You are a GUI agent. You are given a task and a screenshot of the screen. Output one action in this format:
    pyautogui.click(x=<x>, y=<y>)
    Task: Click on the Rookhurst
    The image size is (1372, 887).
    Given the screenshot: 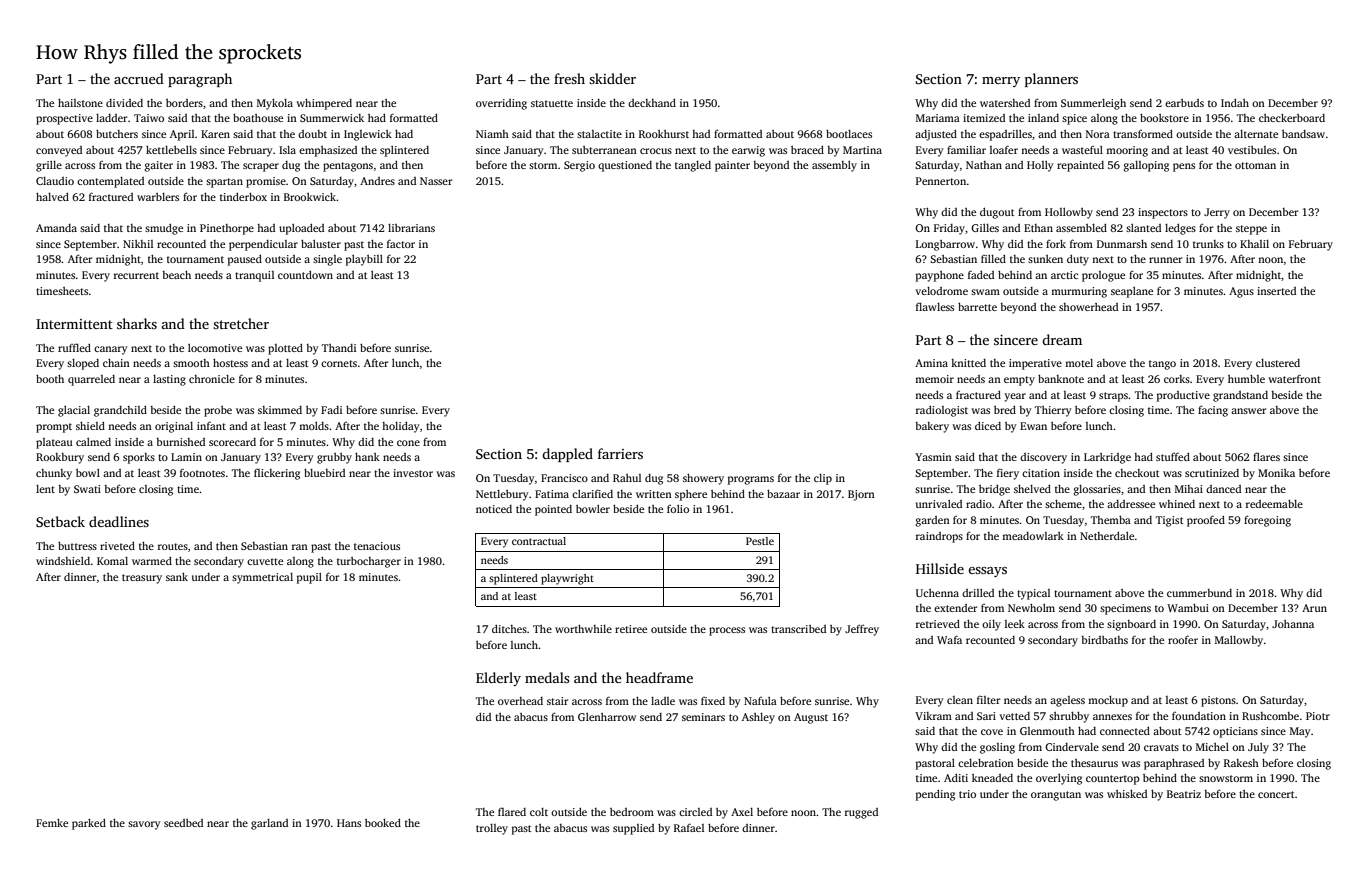 What is the action you would take?
    pyautogui.click(x=664, y=134)
